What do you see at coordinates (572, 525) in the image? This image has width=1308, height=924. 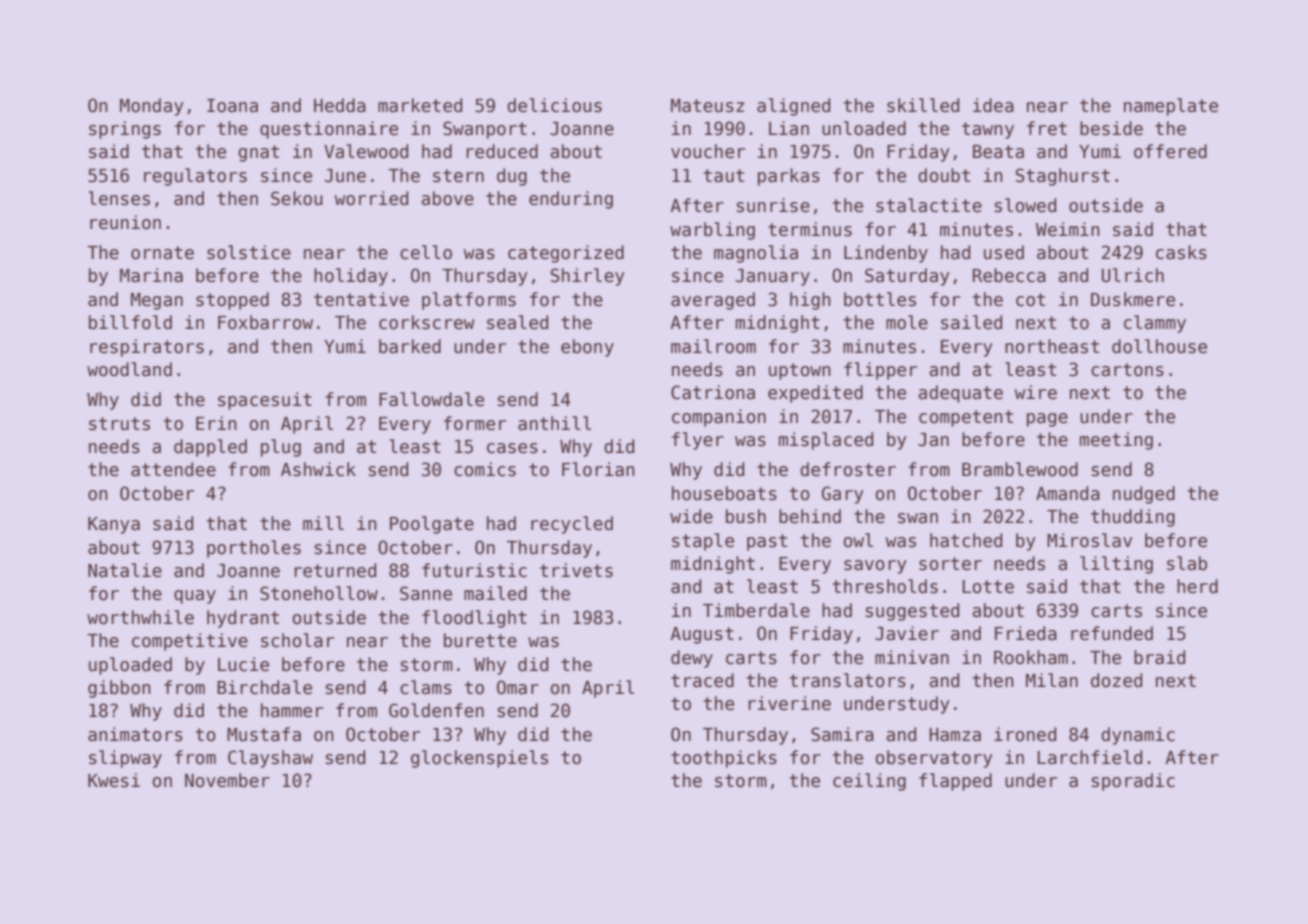 I see `recycled` at bounding box center [572, 525].
